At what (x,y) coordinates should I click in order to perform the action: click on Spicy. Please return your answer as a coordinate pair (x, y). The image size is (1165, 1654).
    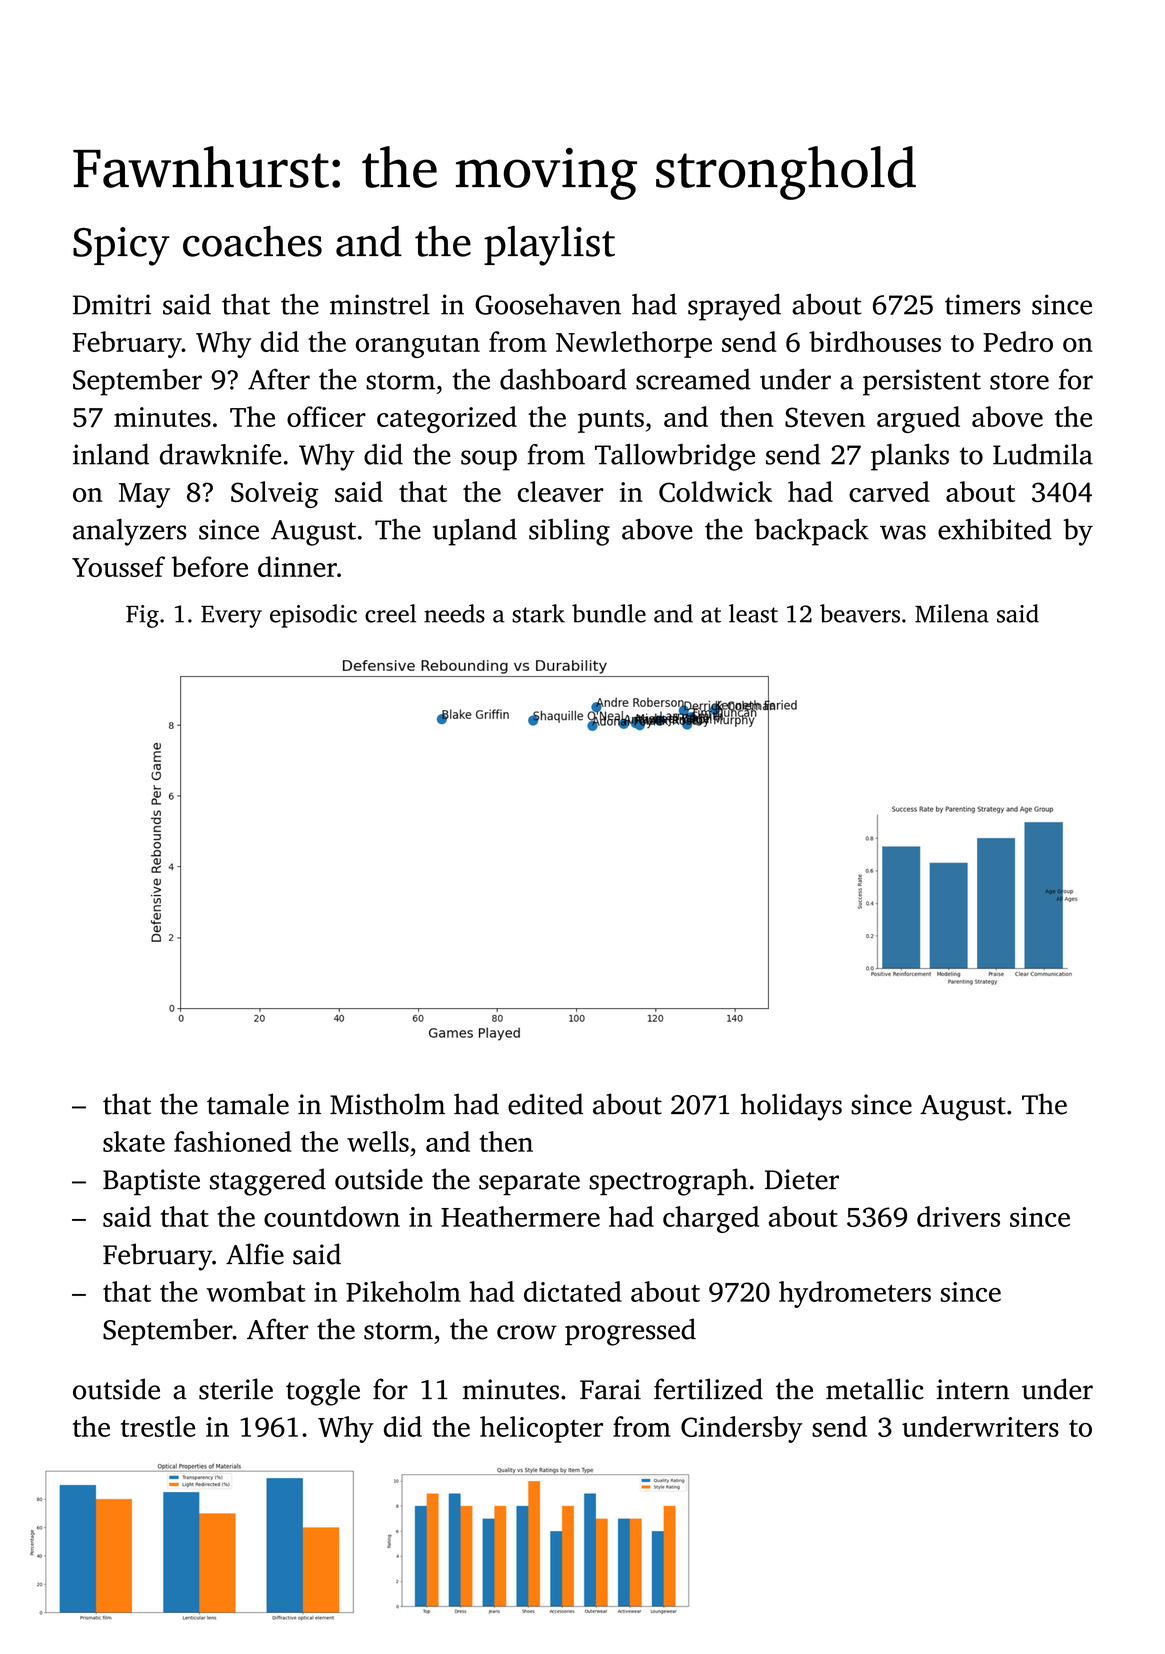
    Looking at the image, I should click on (121, 246).
